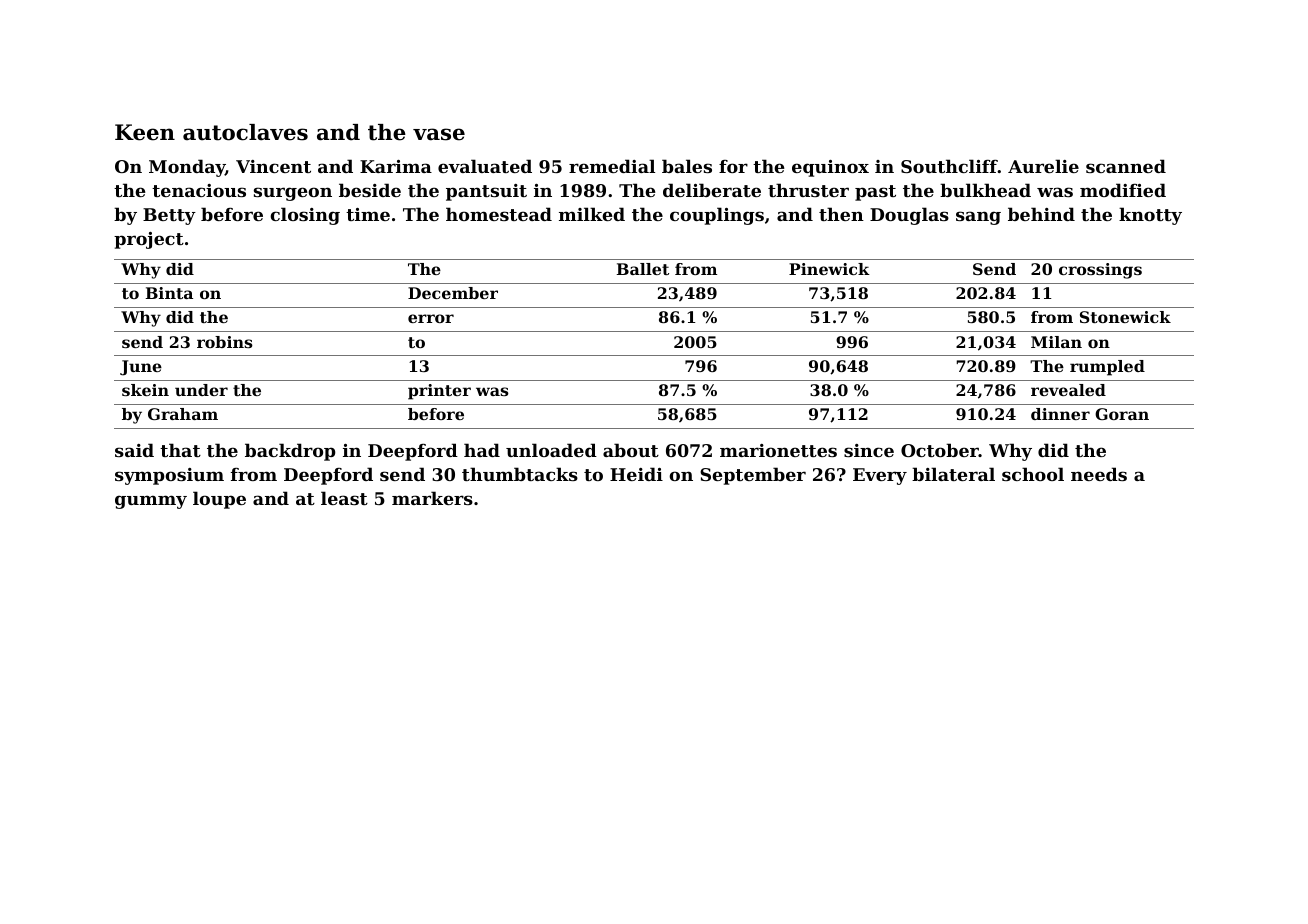 Image resolution: width=1308 pixels, height=924 pixels. Describe the element at coordinates (439, 392) in the screenshot. I see `printer` at that location.
